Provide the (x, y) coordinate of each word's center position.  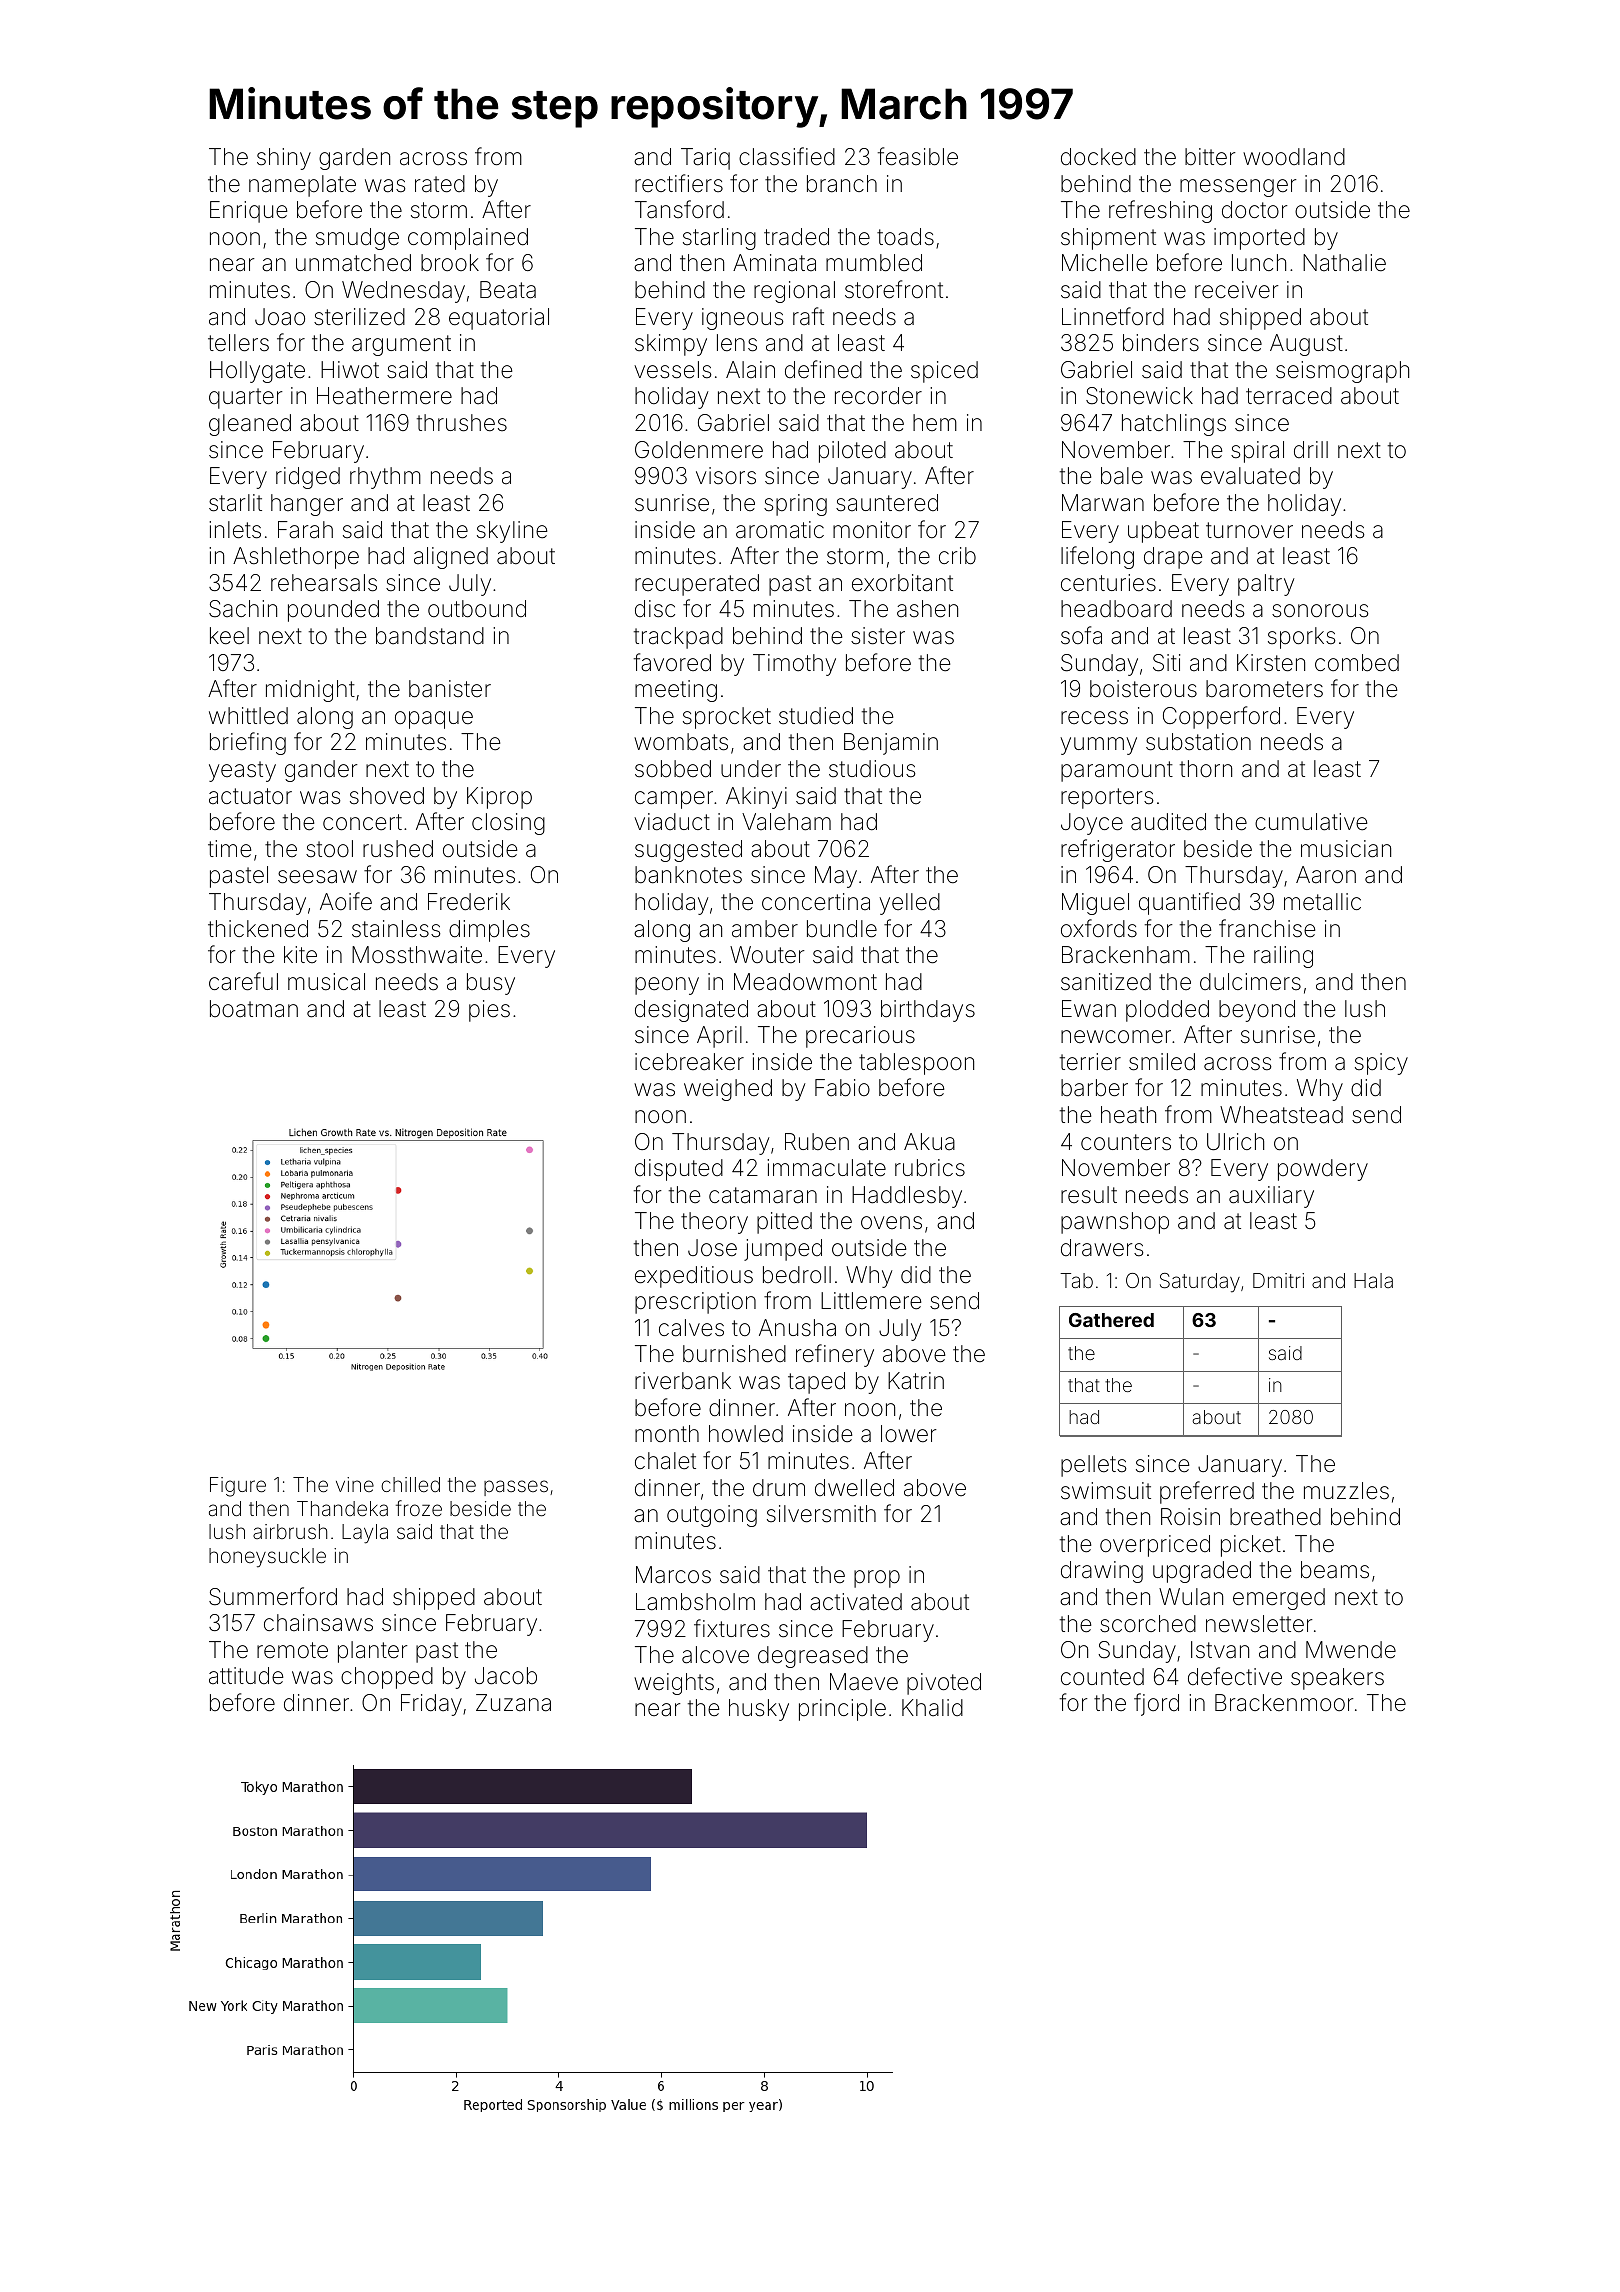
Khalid (932, 1708)
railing (1283, 957)
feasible (918, 156)
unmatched (353, 263)
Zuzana (513, 1703)
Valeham (786, 822)
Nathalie (1344, 263)
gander (321, 771)
